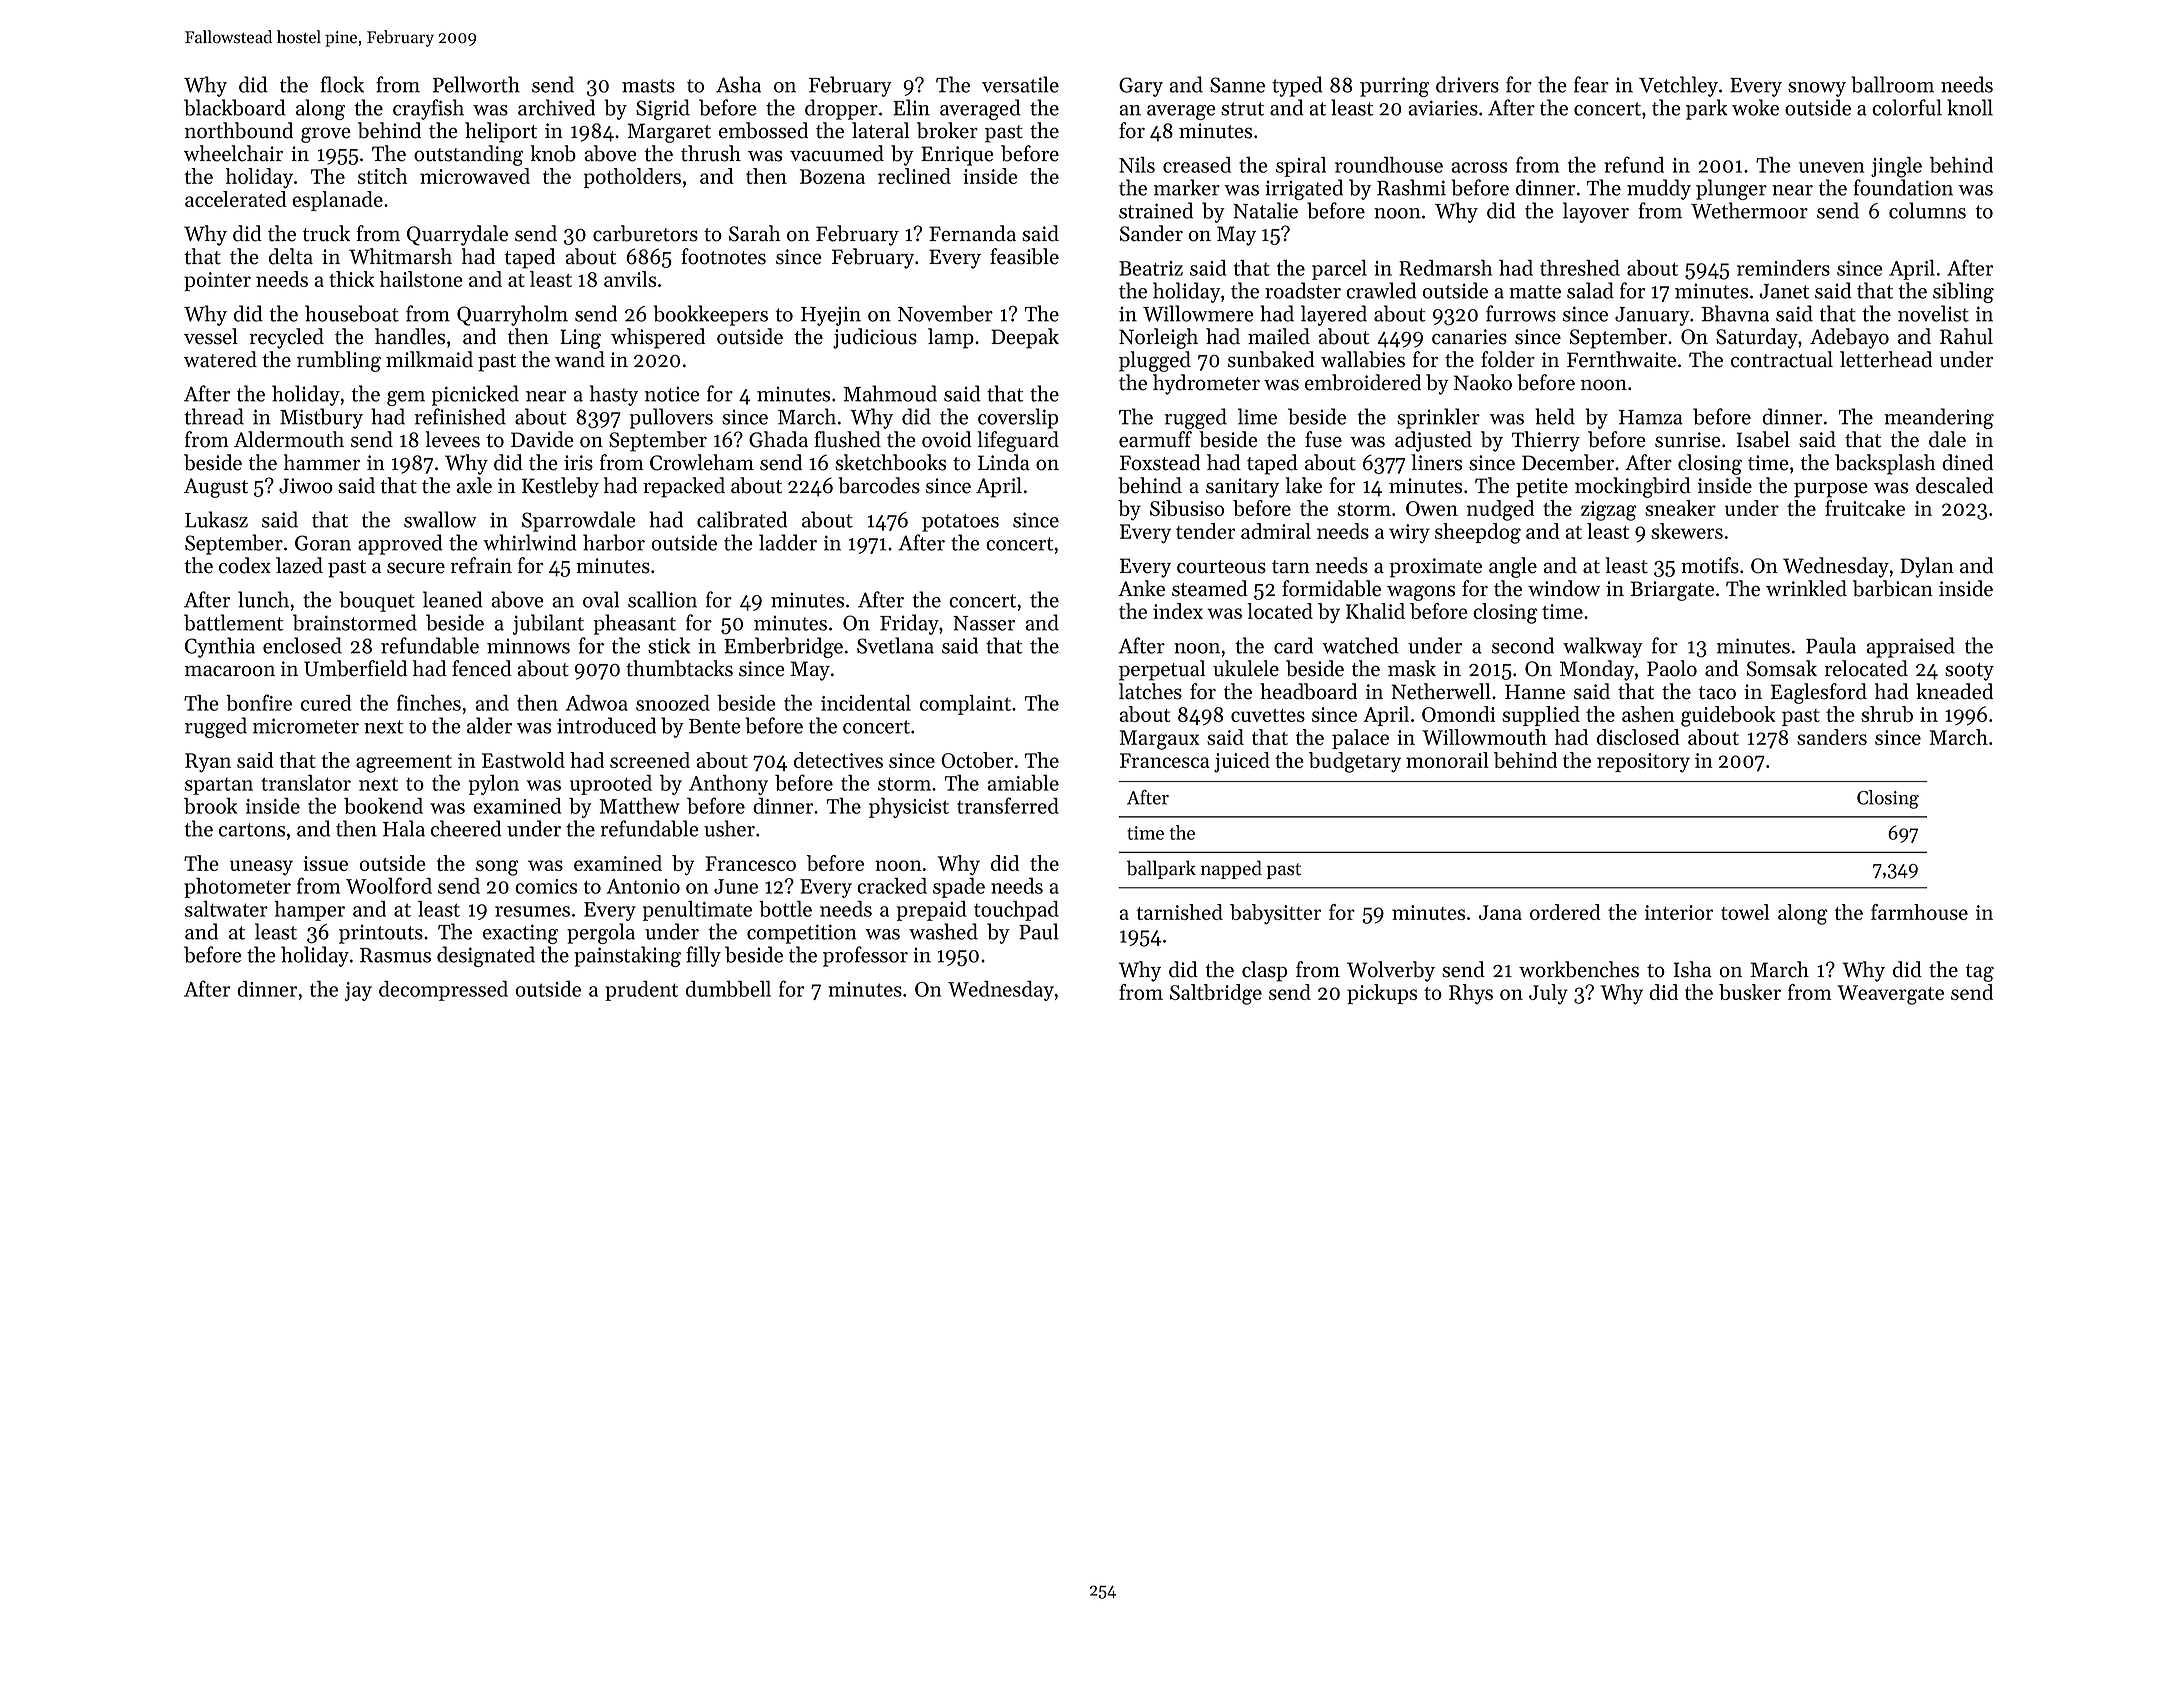 This screenshot has height=1683, width=2178. Describe the element at coordinates (1896, 167) in the screenshot. I see `jingle` at that location.
